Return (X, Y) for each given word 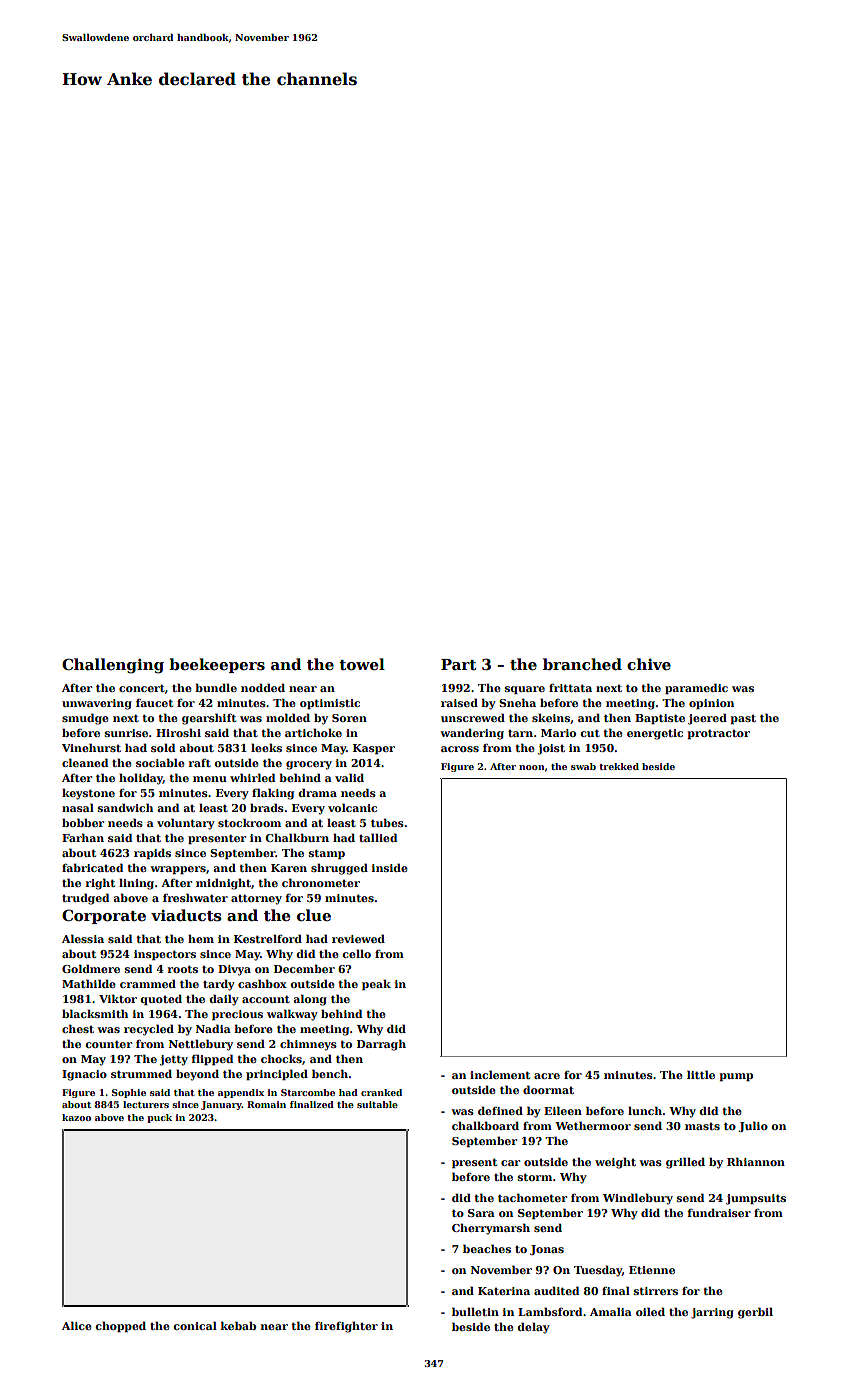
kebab (238, 1325)
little (701, 1074)
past (743, 719)
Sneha (517, 702)
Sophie (129, 1093)
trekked (619, 766)
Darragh (381, 1045)
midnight (223, 884)
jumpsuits (756, 1199)
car (510, 1163)
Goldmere (91, 968)
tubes (387, 822)
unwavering (97, 704)
